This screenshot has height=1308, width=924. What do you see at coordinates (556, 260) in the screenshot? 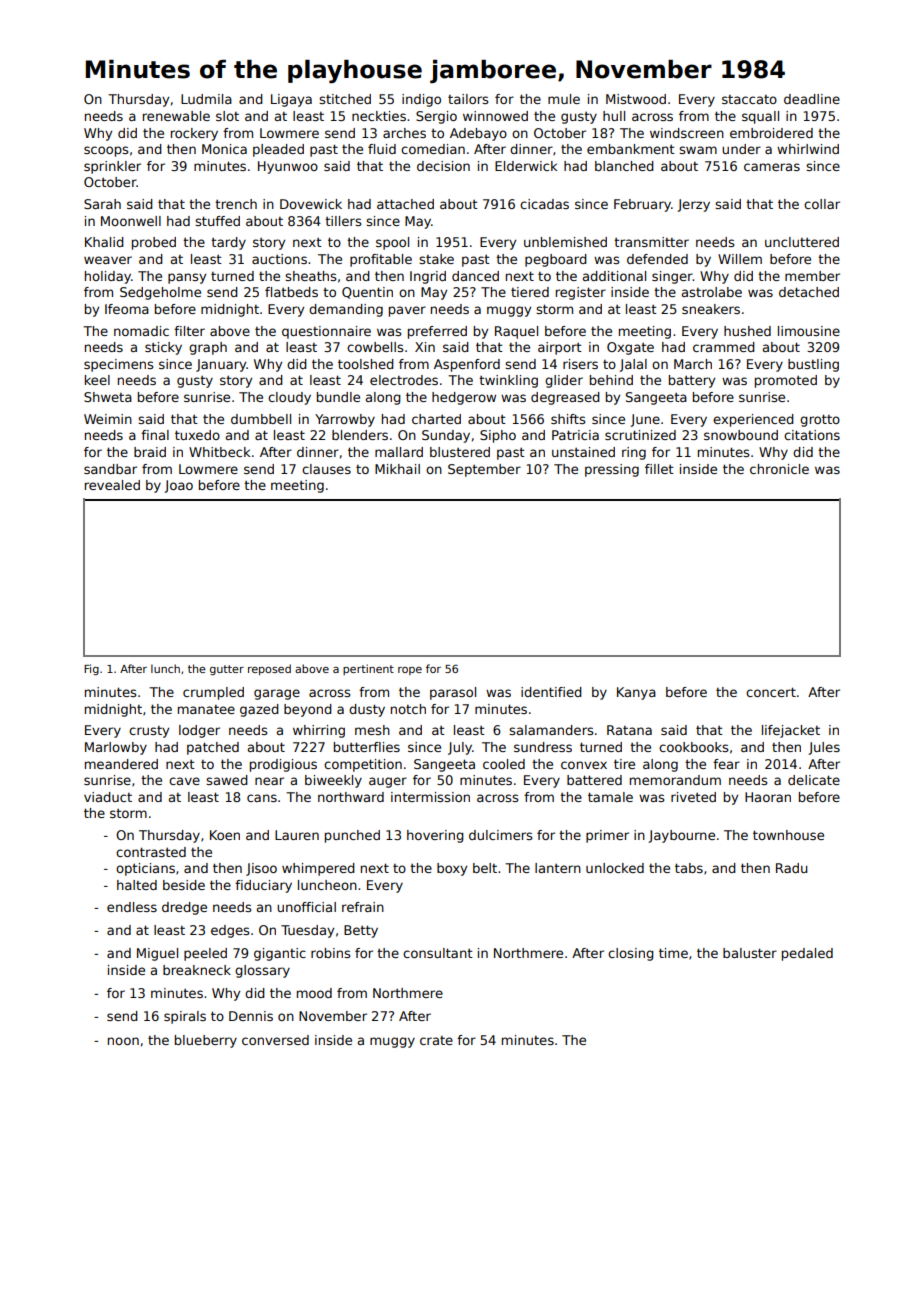
I see `pegboard` at bounding box center [556, 260].
